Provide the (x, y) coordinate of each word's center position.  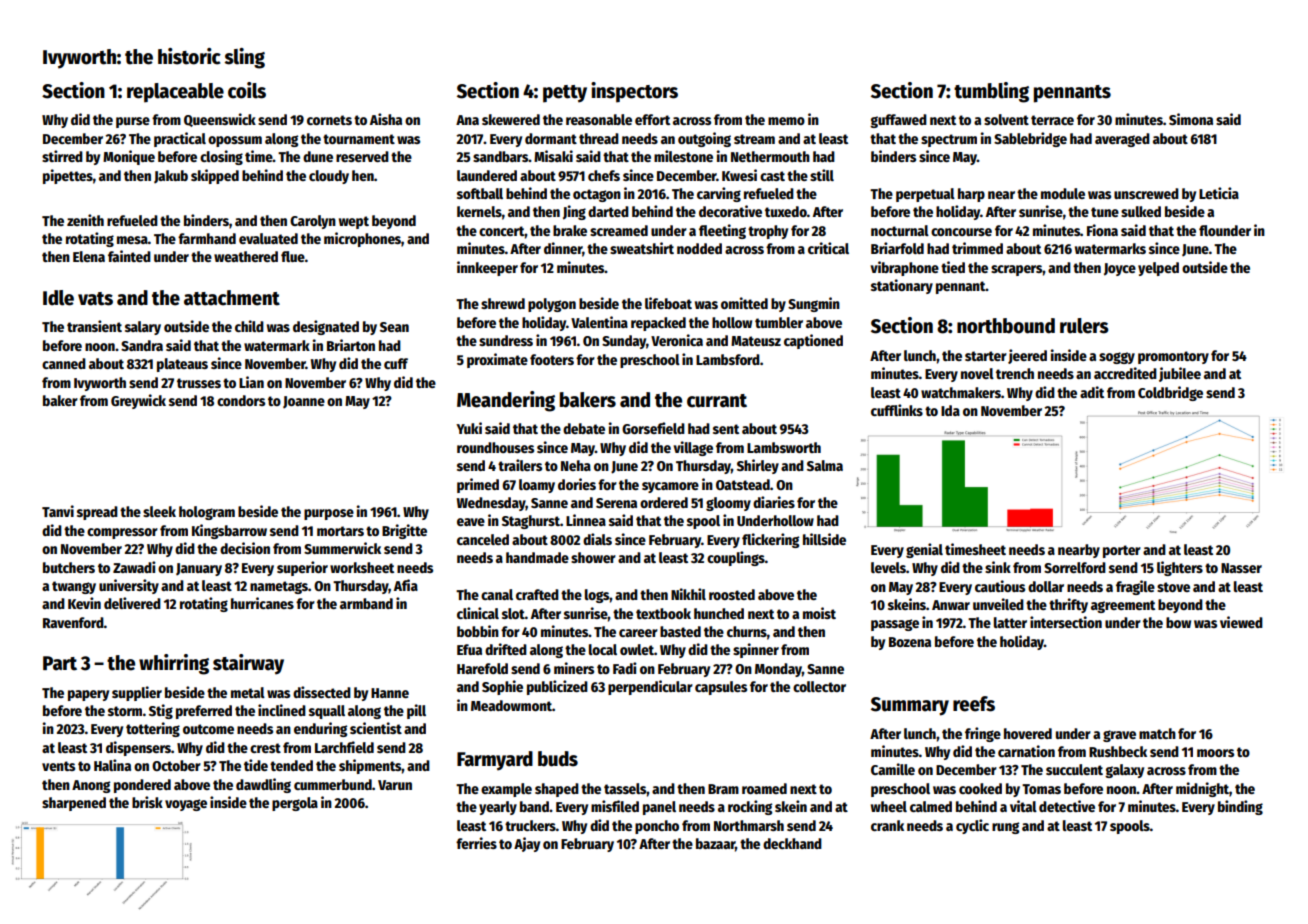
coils (247, 90)
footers (552, 359)
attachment (232, 298)
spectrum (949, 140)
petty (565, 94)
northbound (1006, 326)
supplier (137, 693)
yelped (1158, 269)
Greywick (138, 401)
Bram (723, 789)
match (1157, 733)
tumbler (779, 322)
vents (58, 766)
